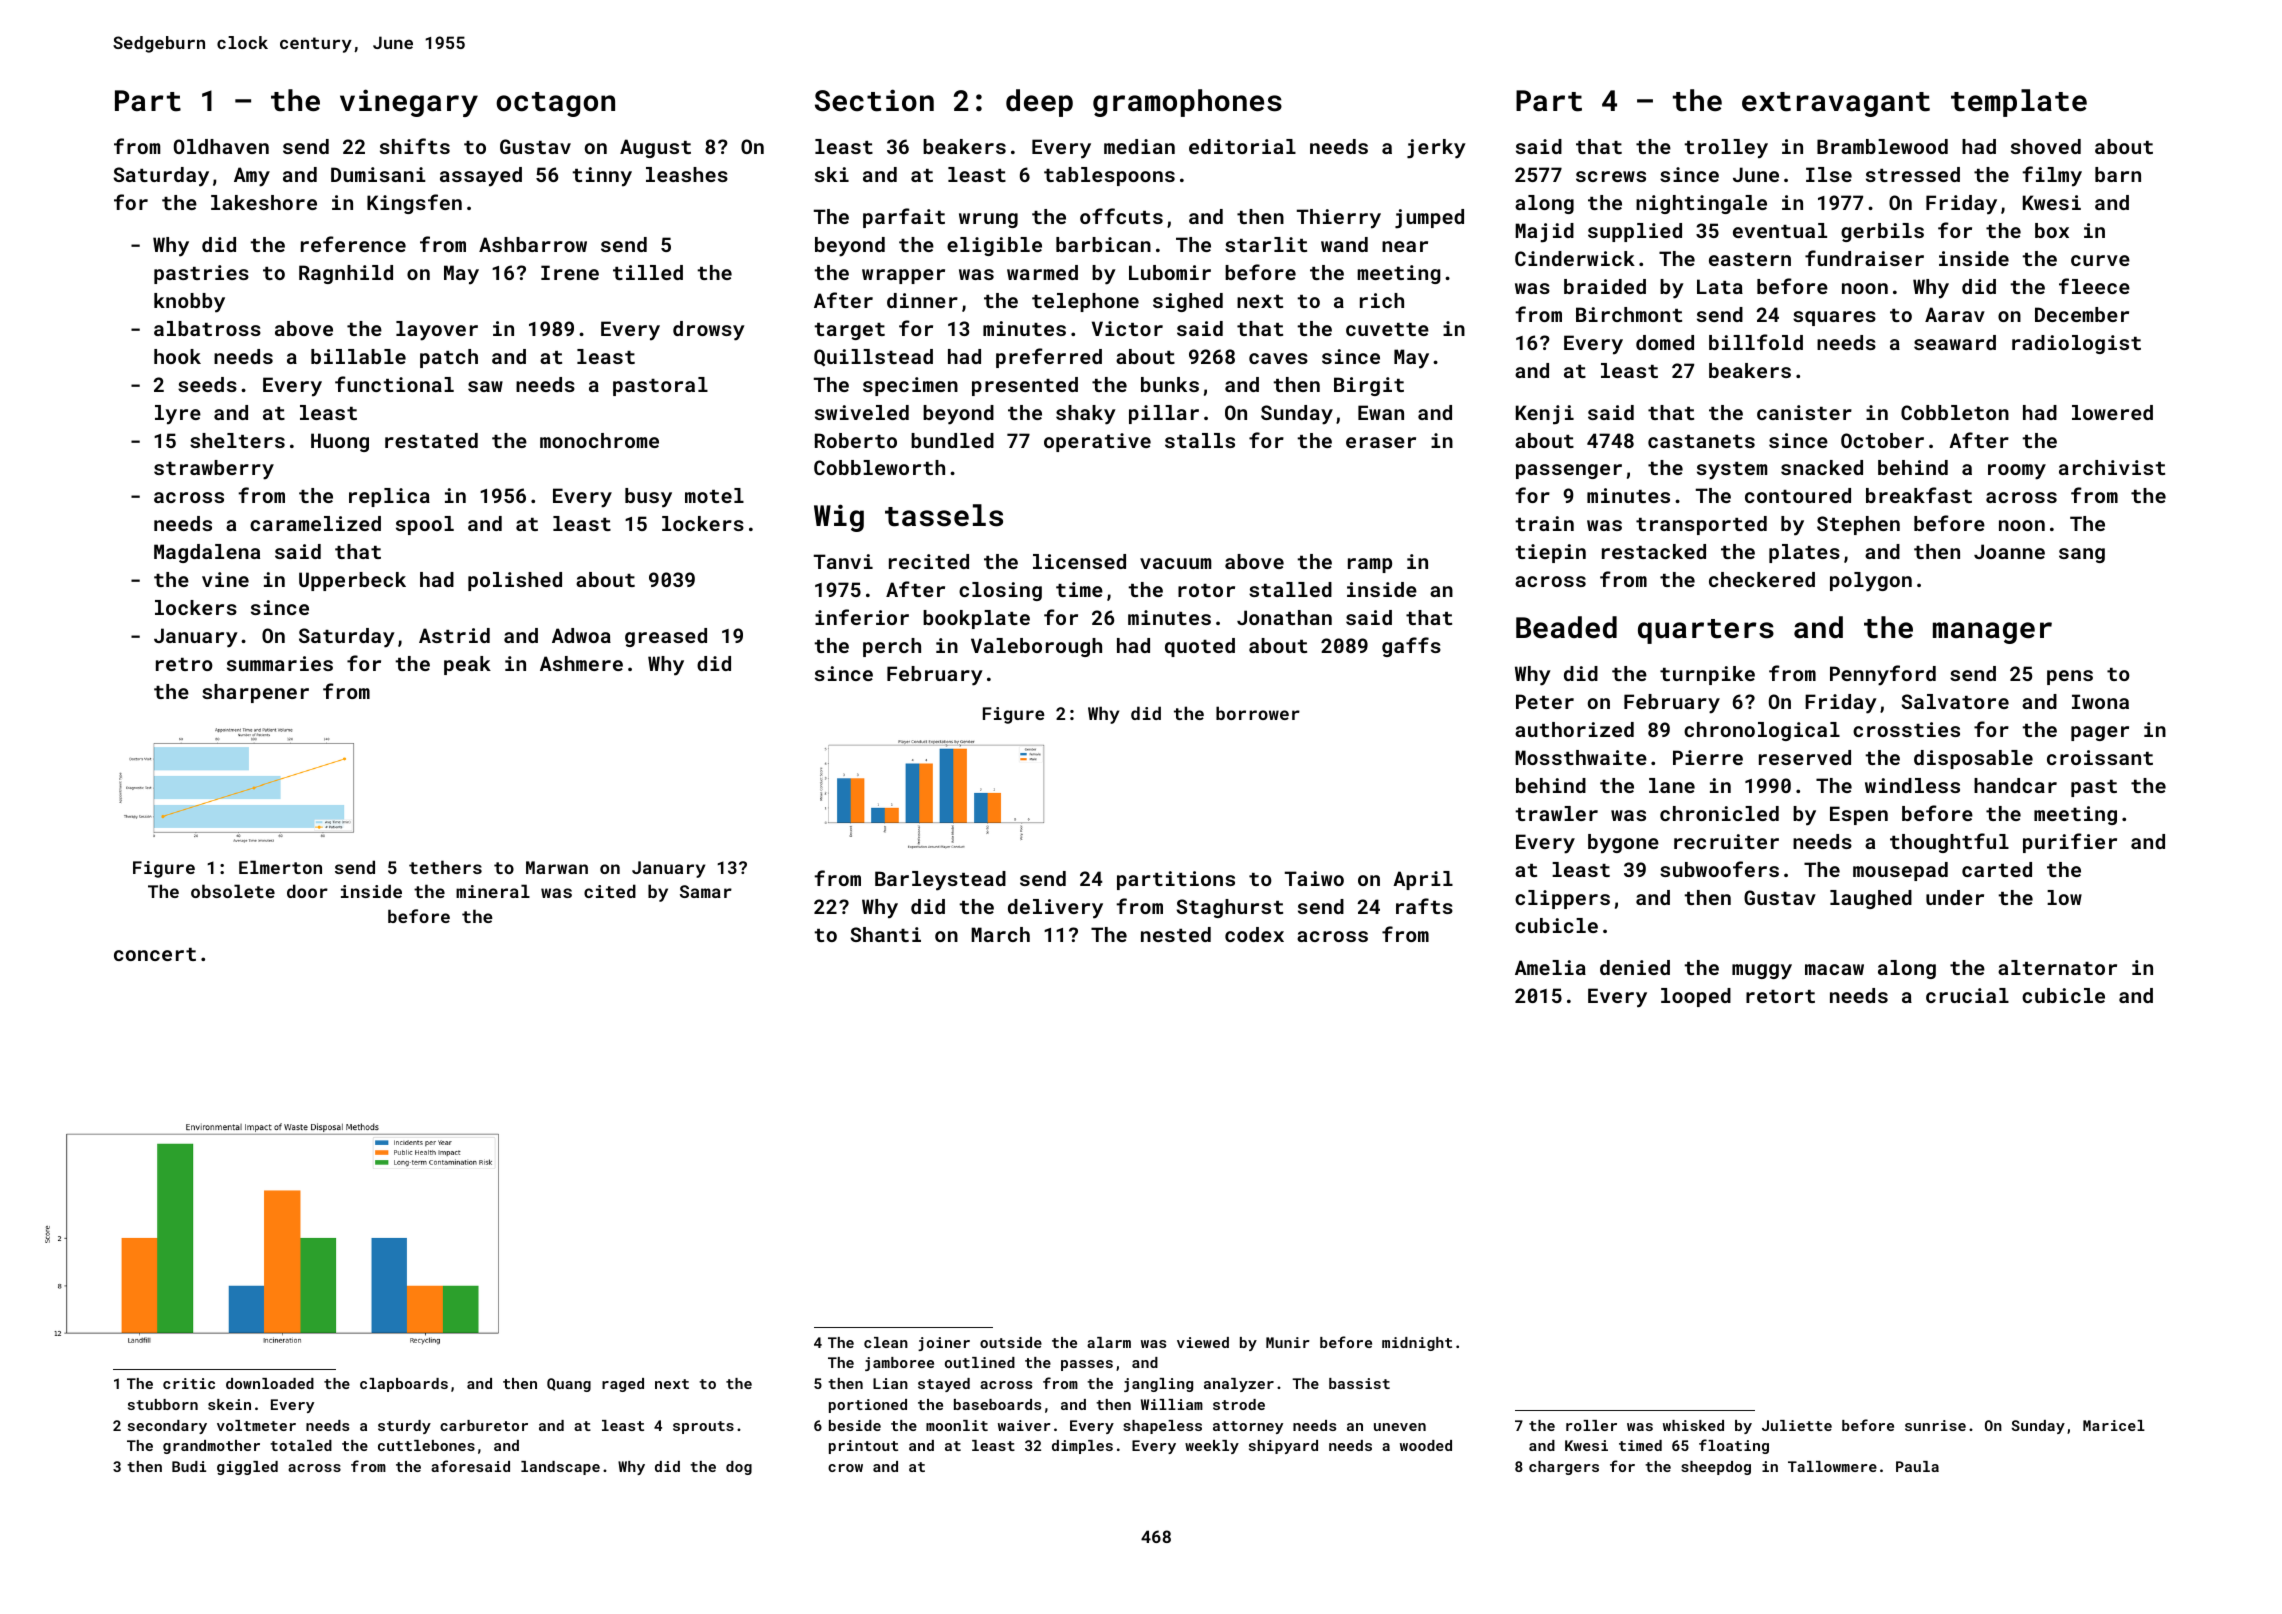 Image resolution: width=2282 pixels, height=1614 pixels. I want to click on octagon, so click(555, 104).
